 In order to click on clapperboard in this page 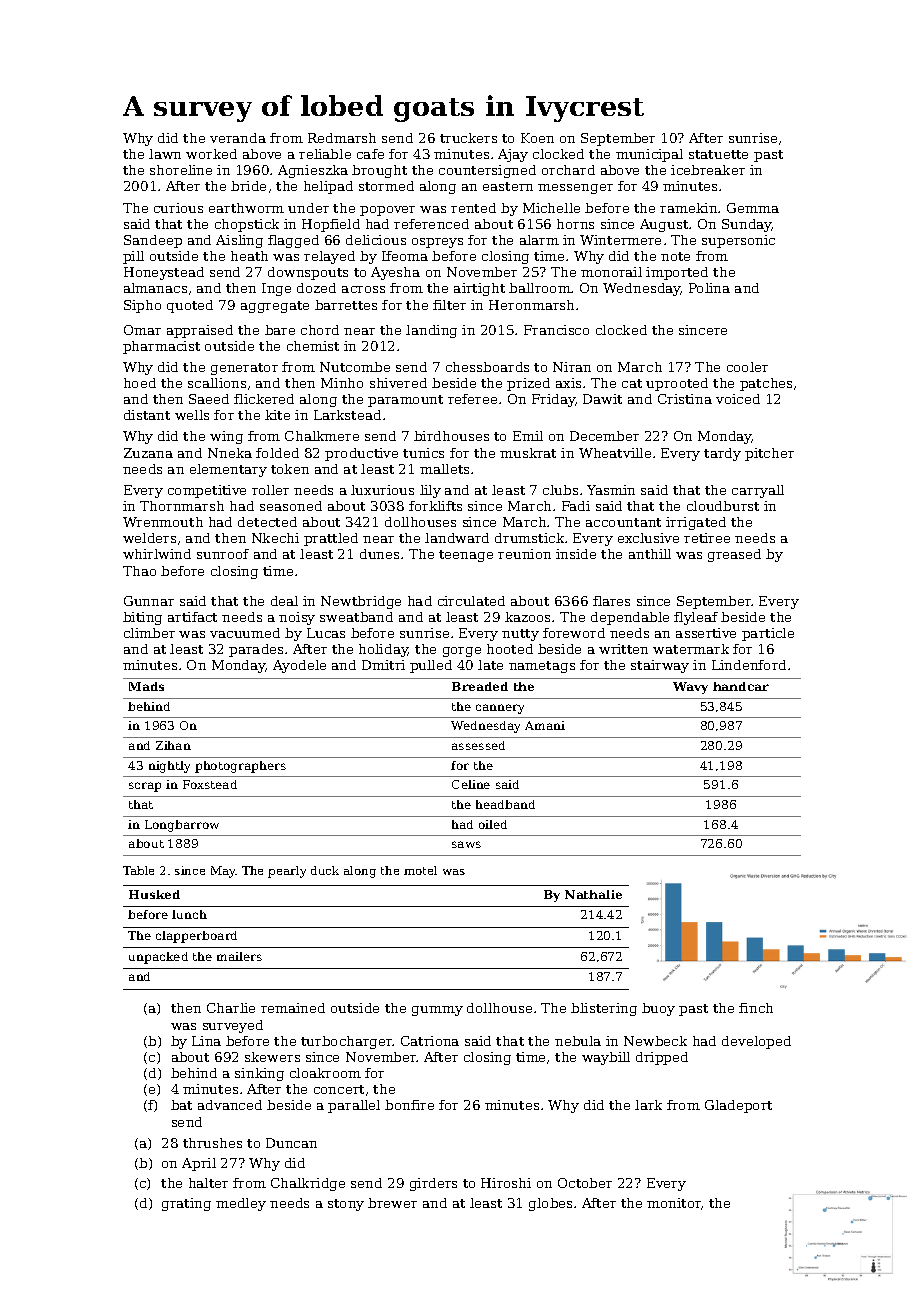, I will do `click(196, 937)`.
